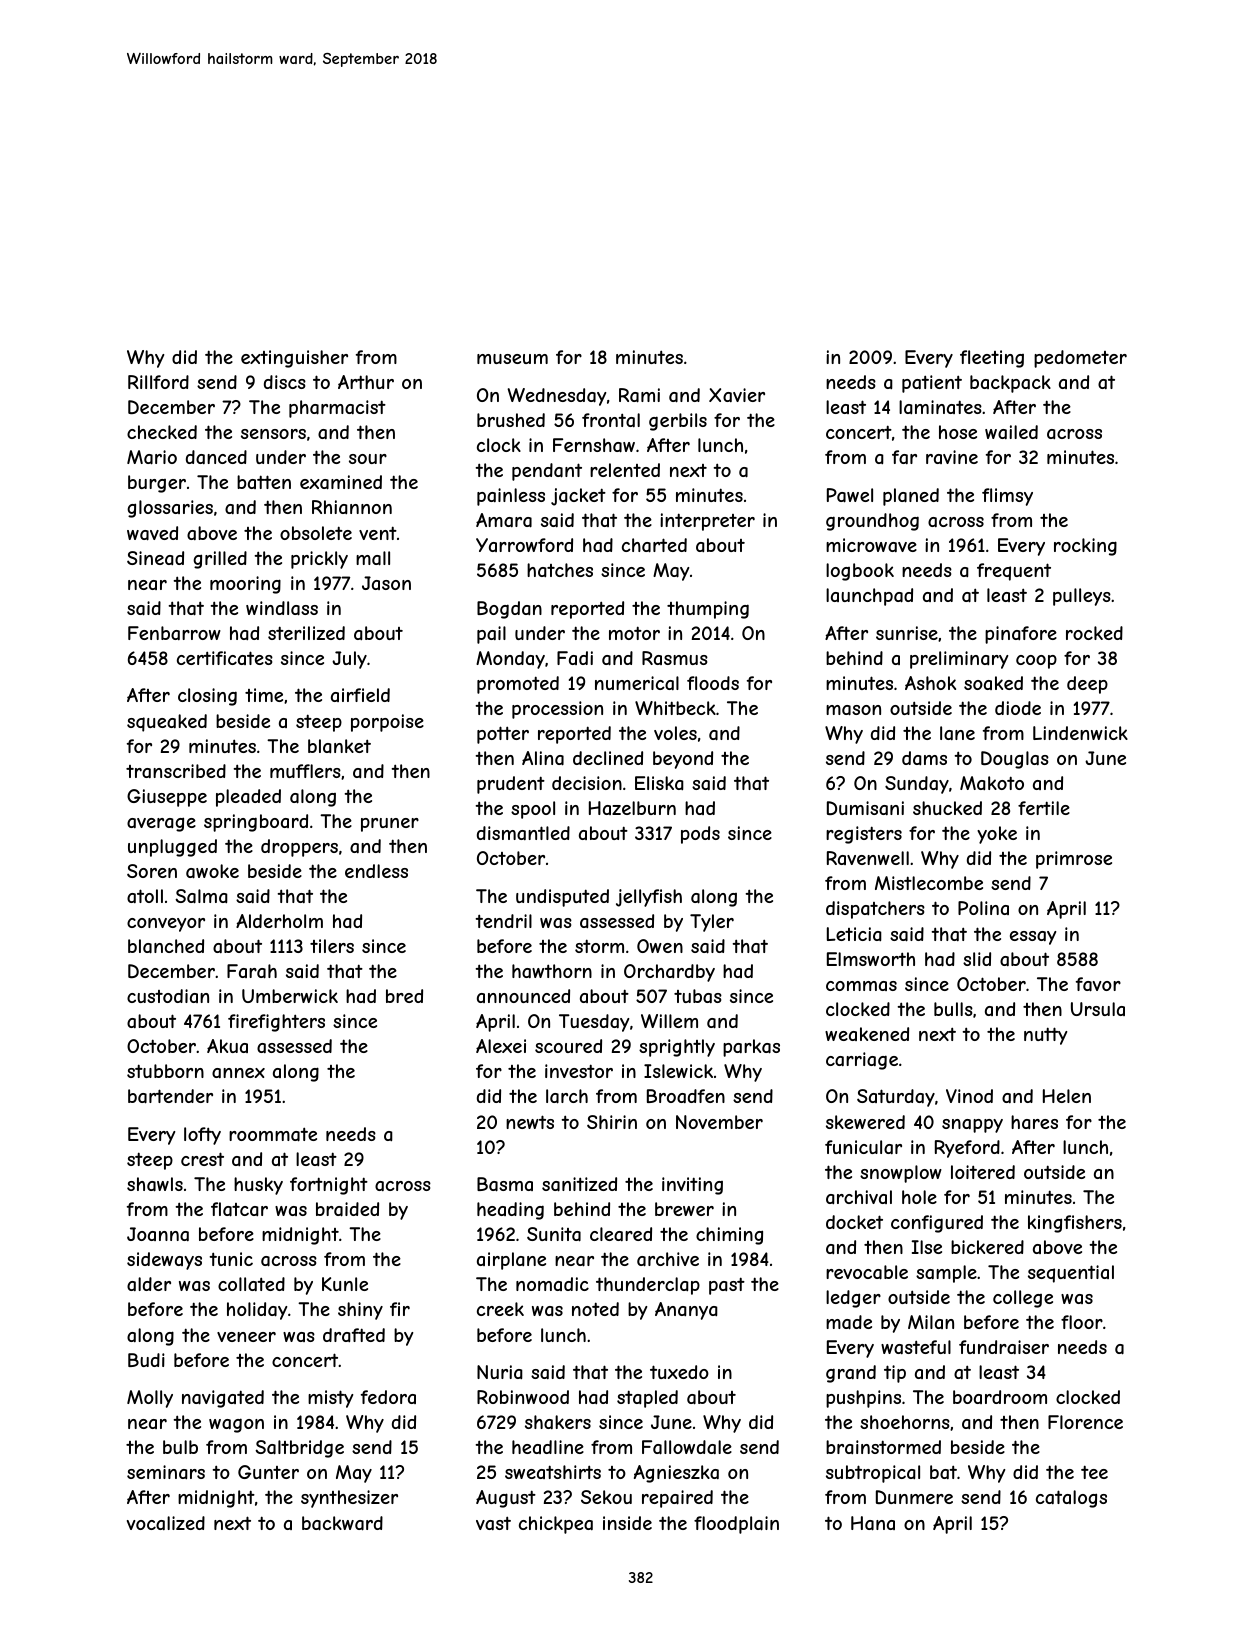 The height and width of the document is (1627, 1257). What do you see at coordinates (677, 1048) in the document?
I see `sprightly` at bounding box center [677, 1048].
